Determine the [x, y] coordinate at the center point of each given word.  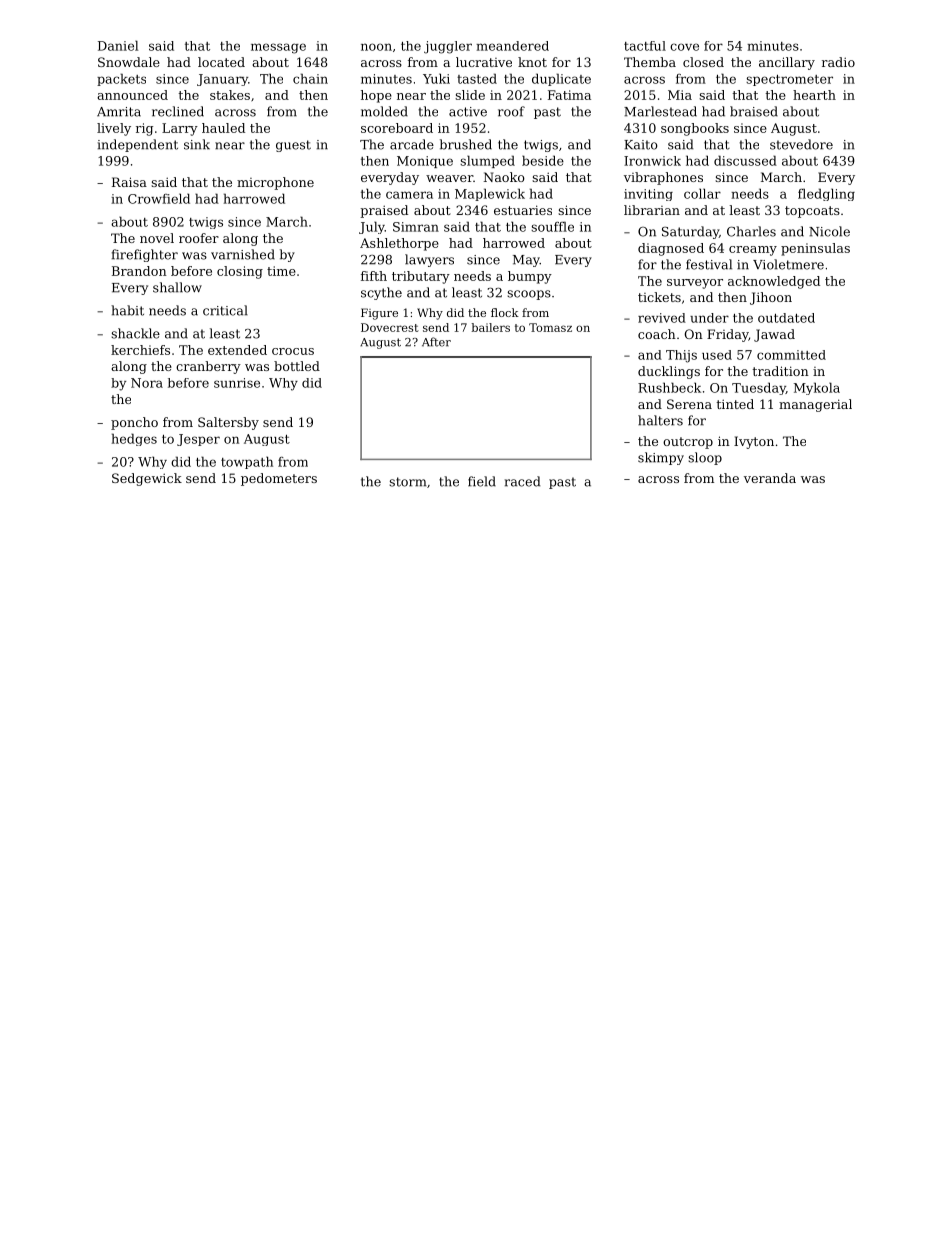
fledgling [826, 194]
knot [532, 62]
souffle [552, 226]
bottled [297, 366]
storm [407, 482]
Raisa [129, 182]
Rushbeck [669, 387]
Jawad [774, 335]
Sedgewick [147, 479]
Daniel [118, 45]
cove [684, 47]
